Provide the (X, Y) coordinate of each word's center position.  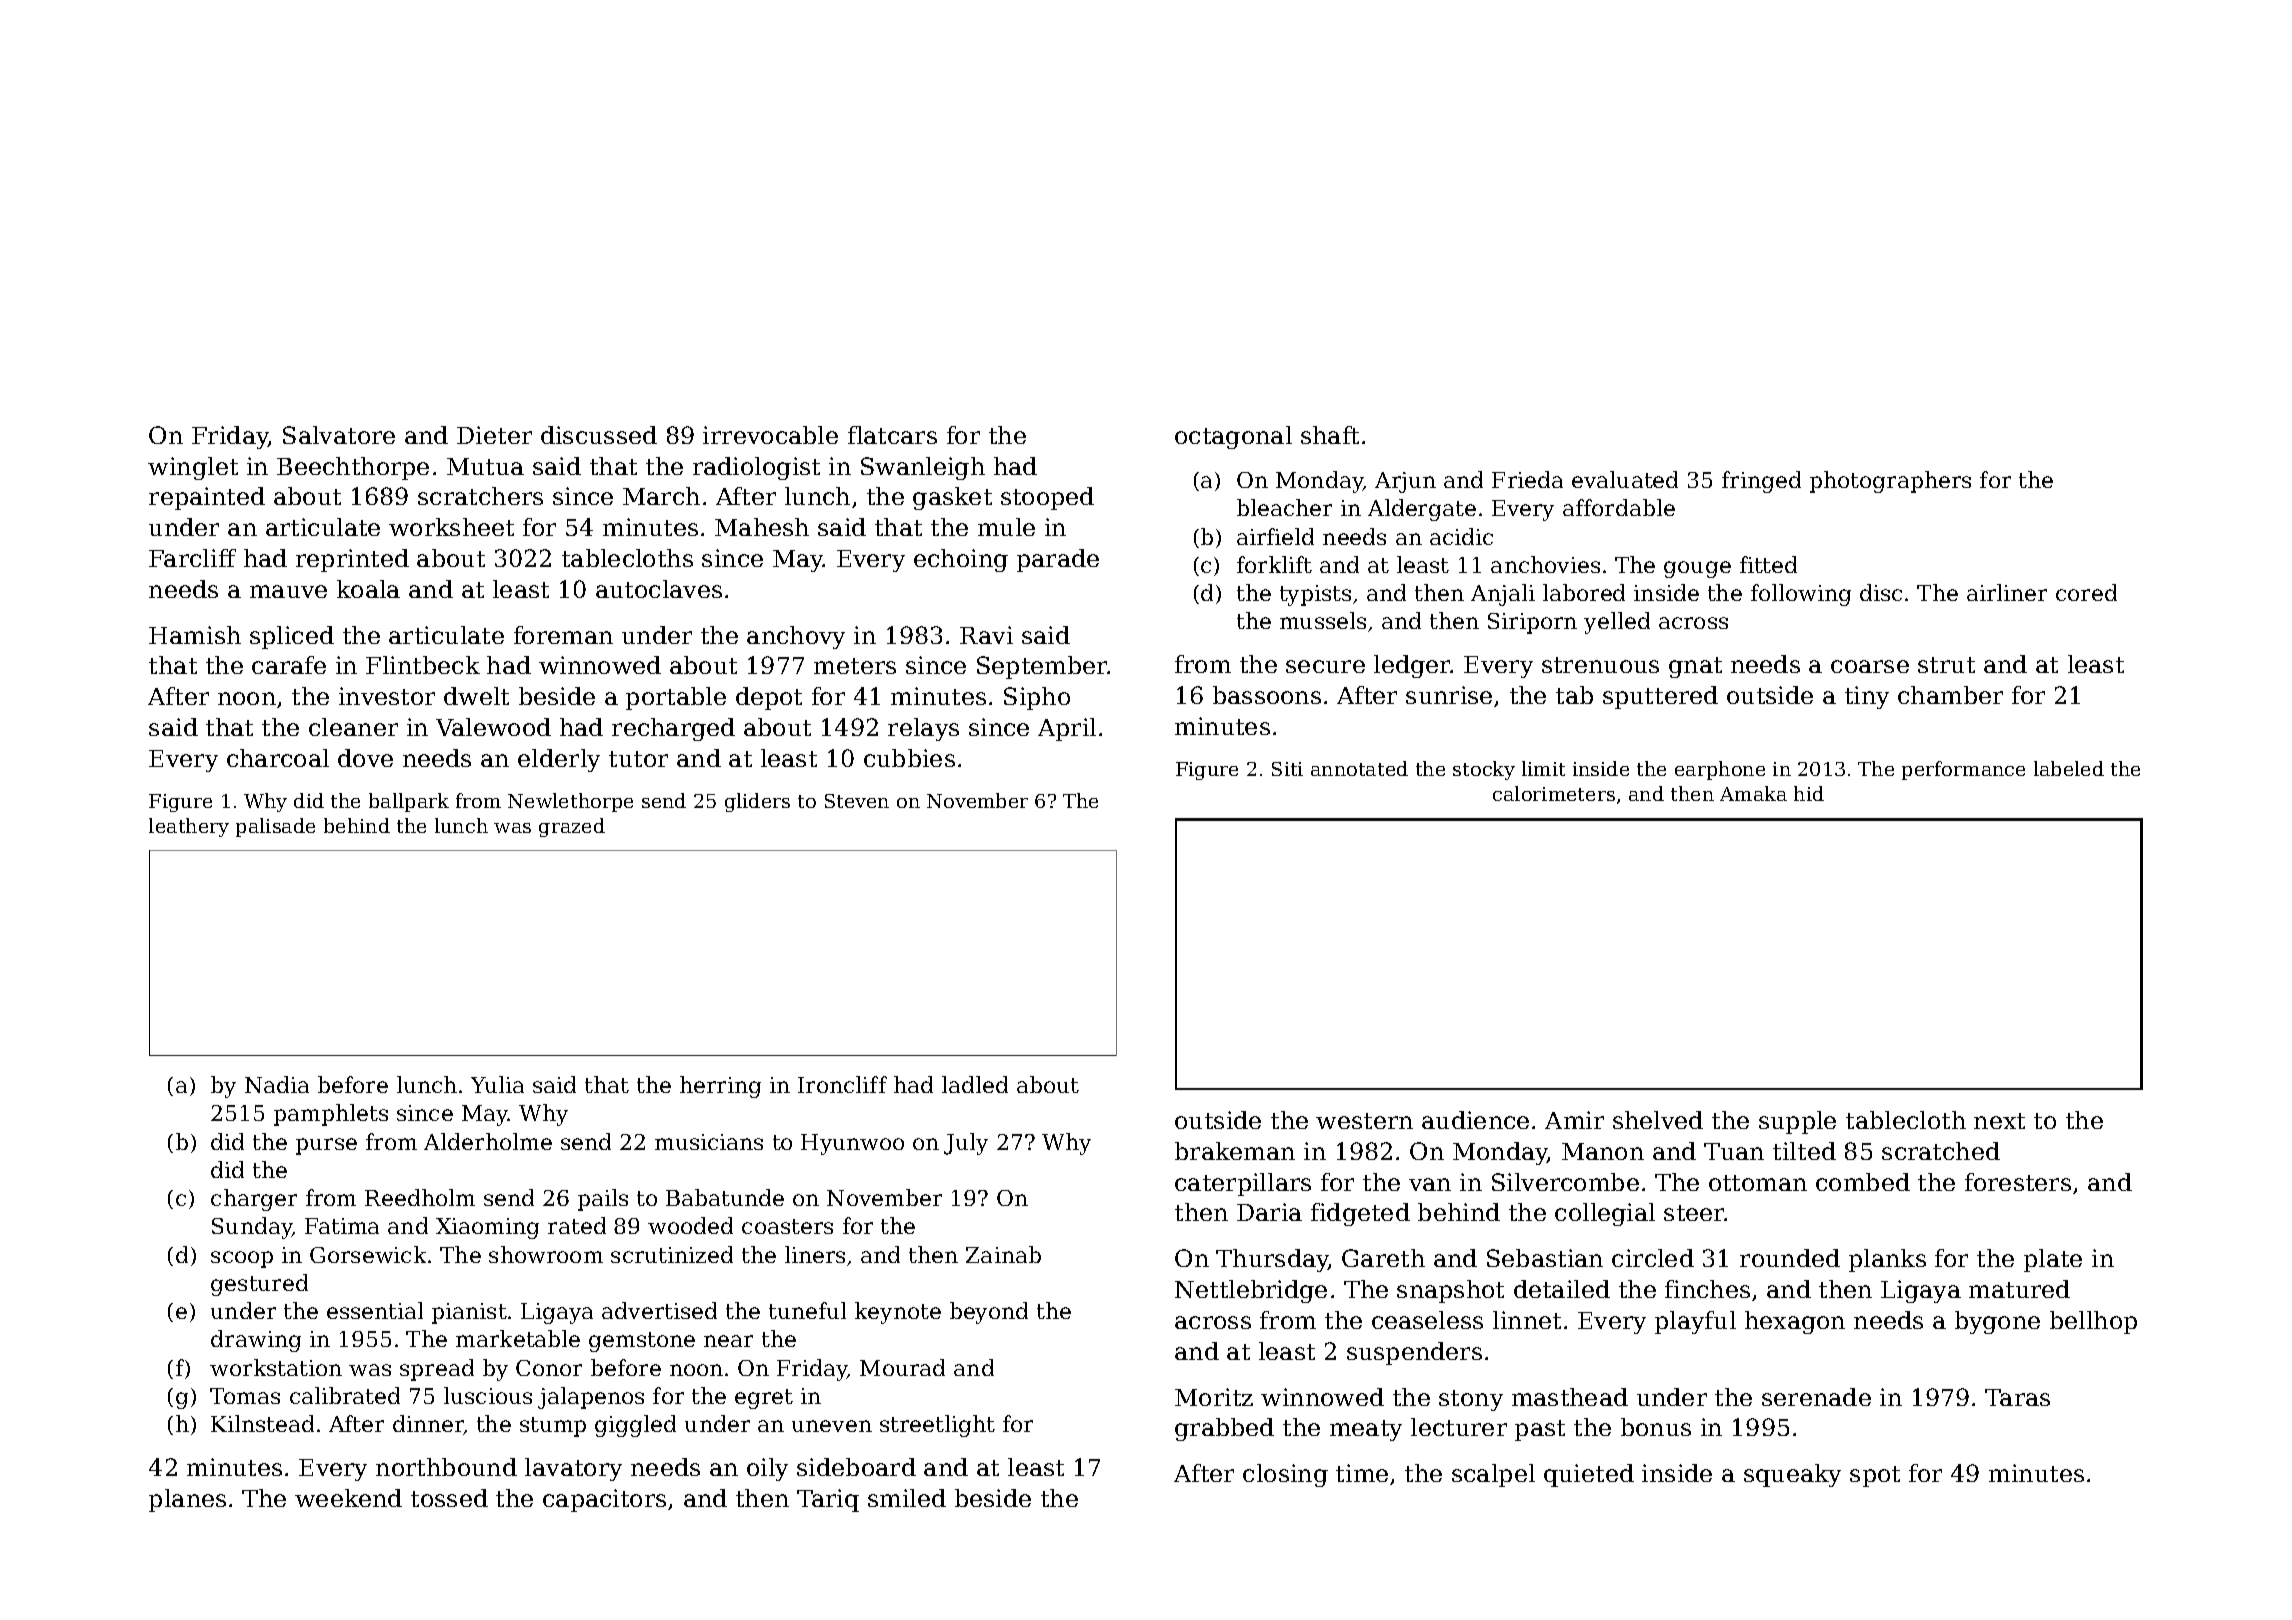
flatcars (892, 435)
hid (1809, 793)
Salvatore (339, 435)
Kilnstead (262, 1423)
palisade (275, 827)
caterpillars (1243, 1184)
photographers (1890, 482)
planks (1887, 1260)
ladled (975, 1084)
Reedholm (420, 1197)
